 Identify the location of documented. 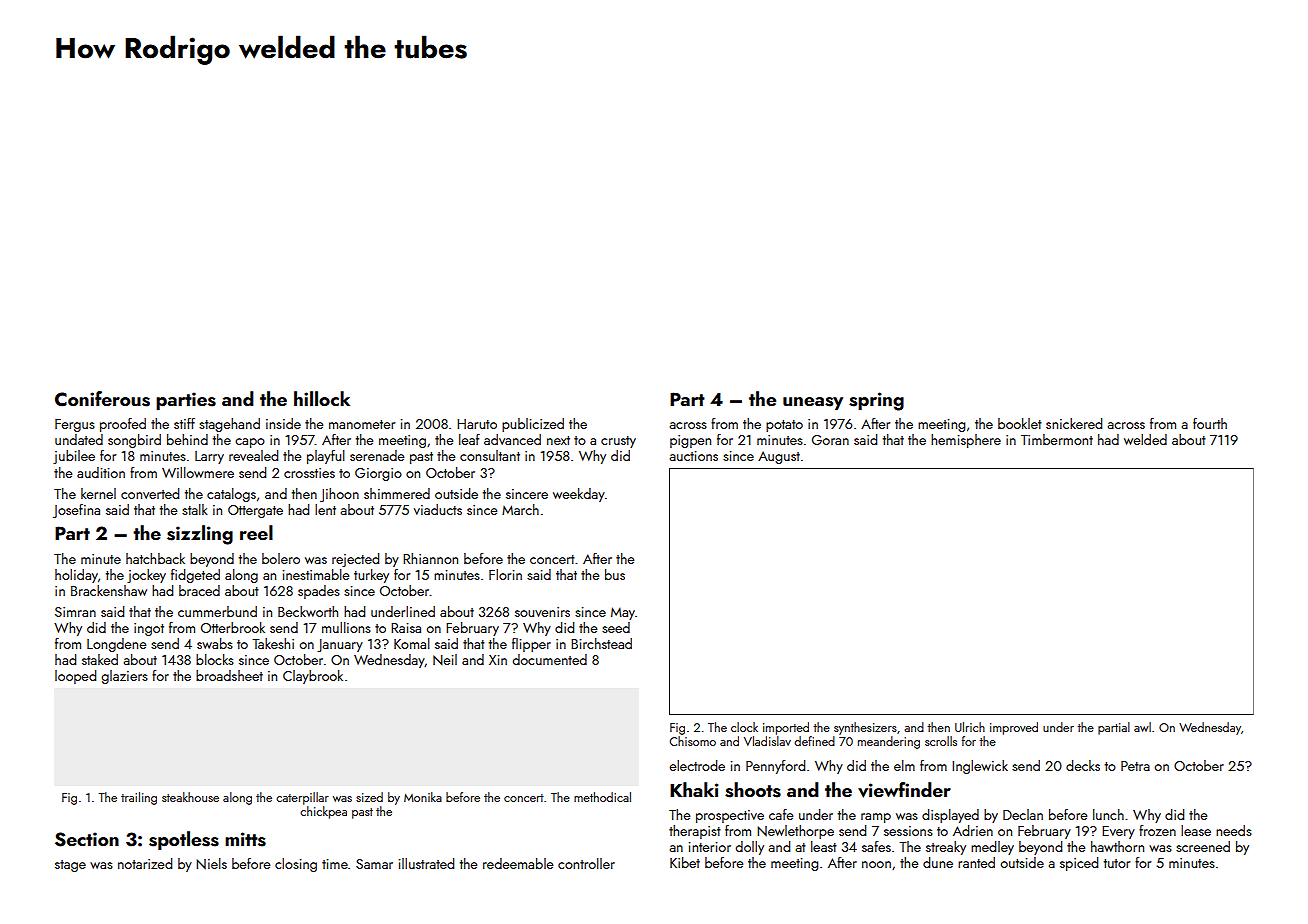
(550, 659).
